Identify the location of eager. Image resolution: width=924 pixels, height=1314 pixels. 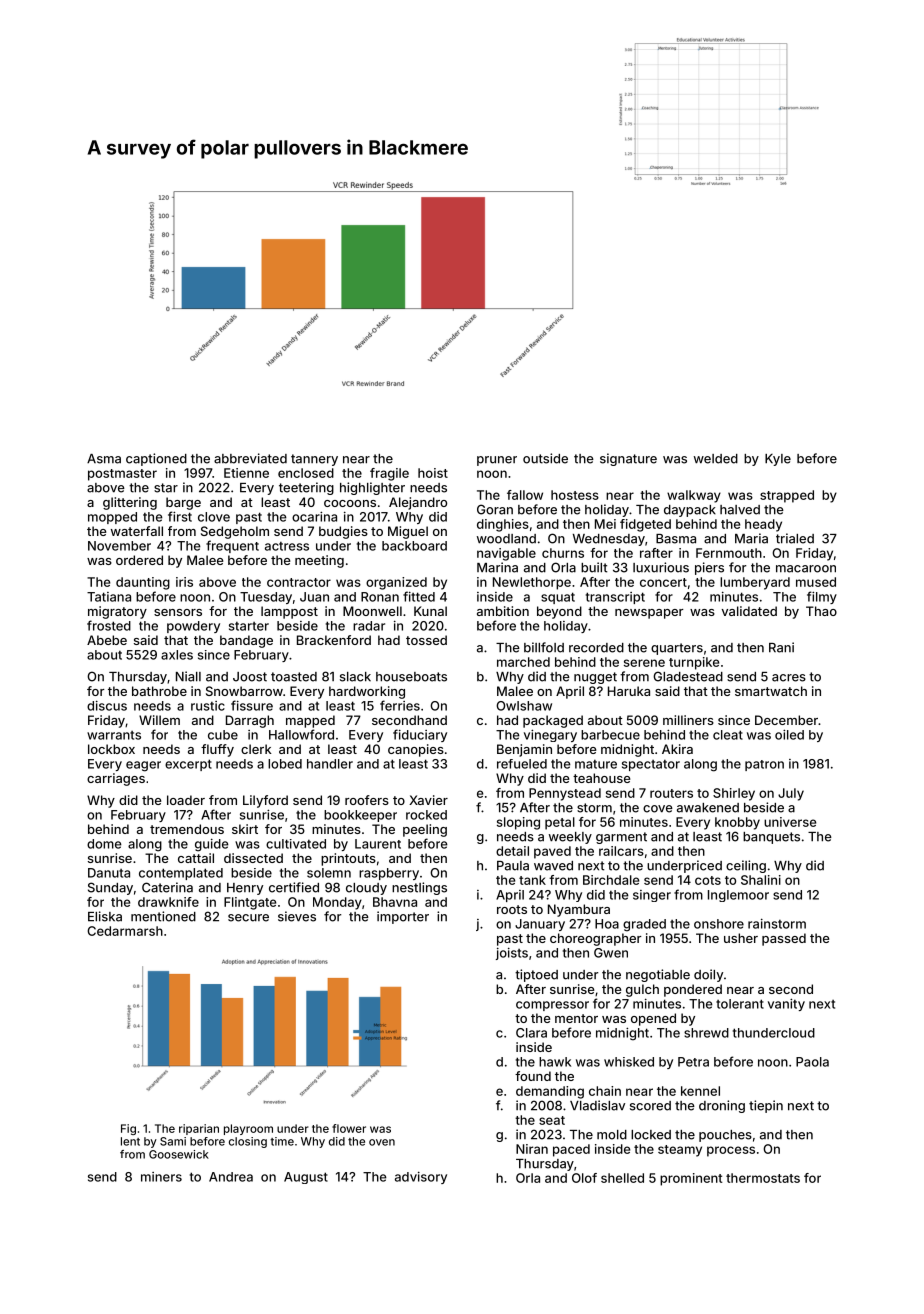
(143, 766).
